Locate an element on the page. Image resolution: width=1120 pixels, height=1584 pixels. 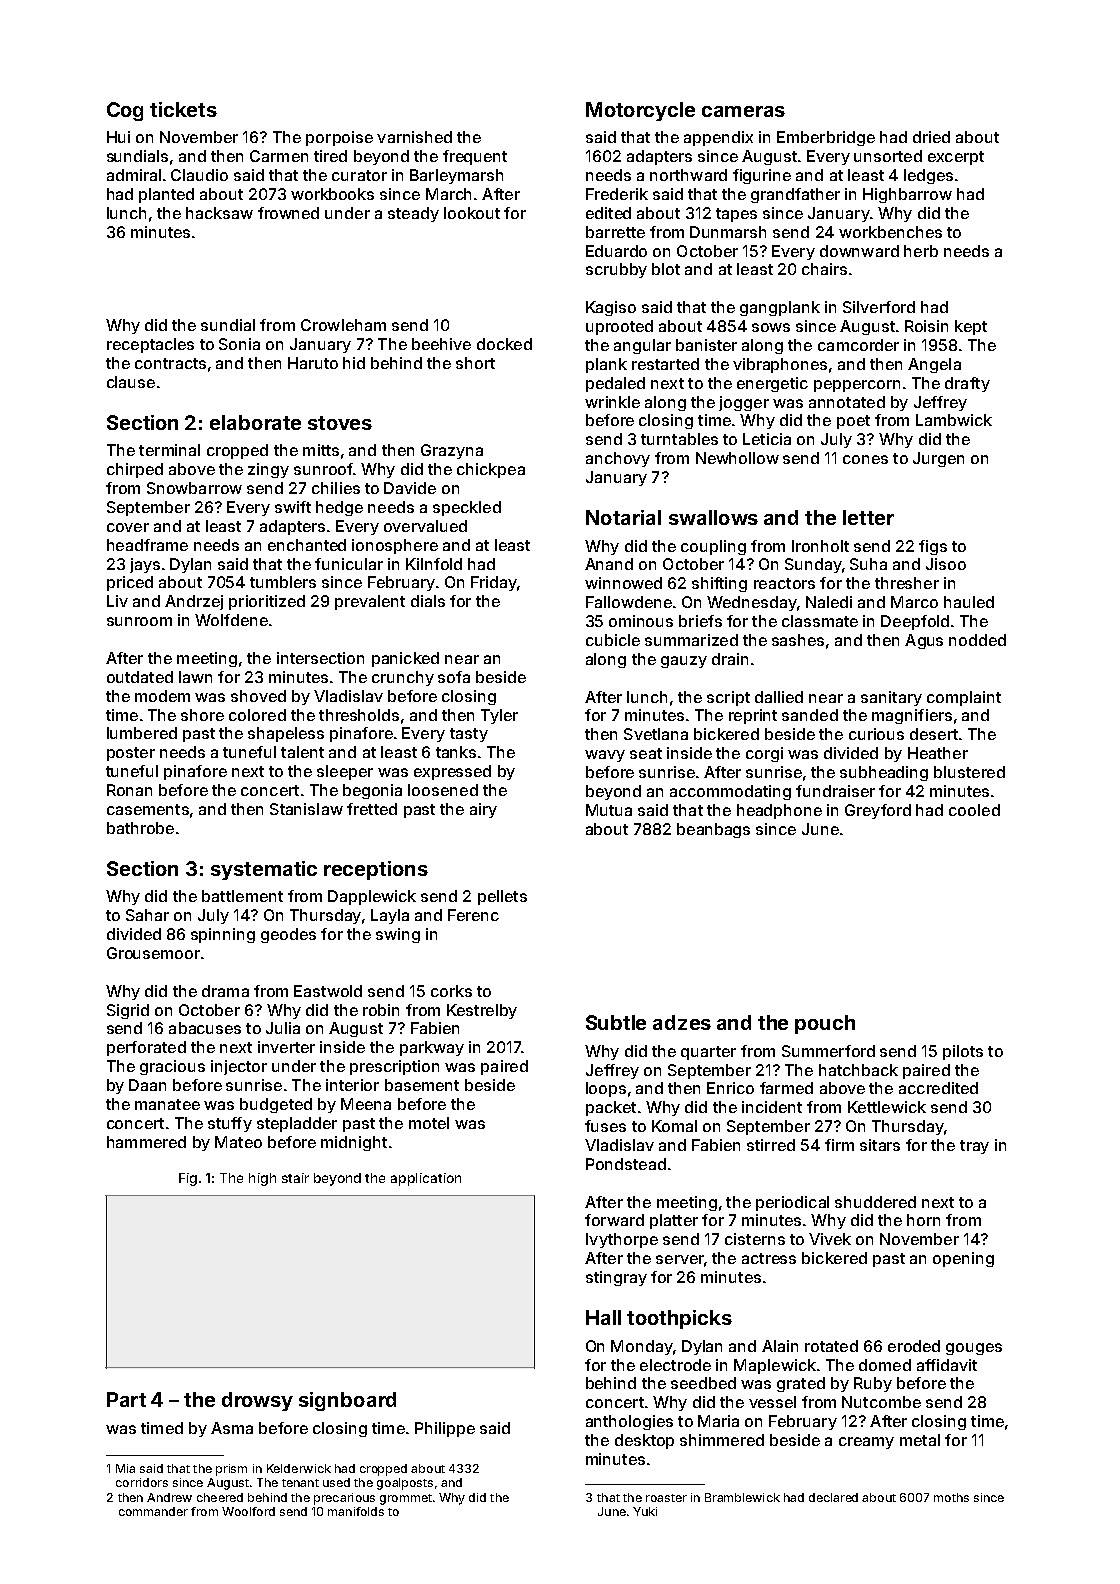
cameras is located at coordinates (743, 111).
